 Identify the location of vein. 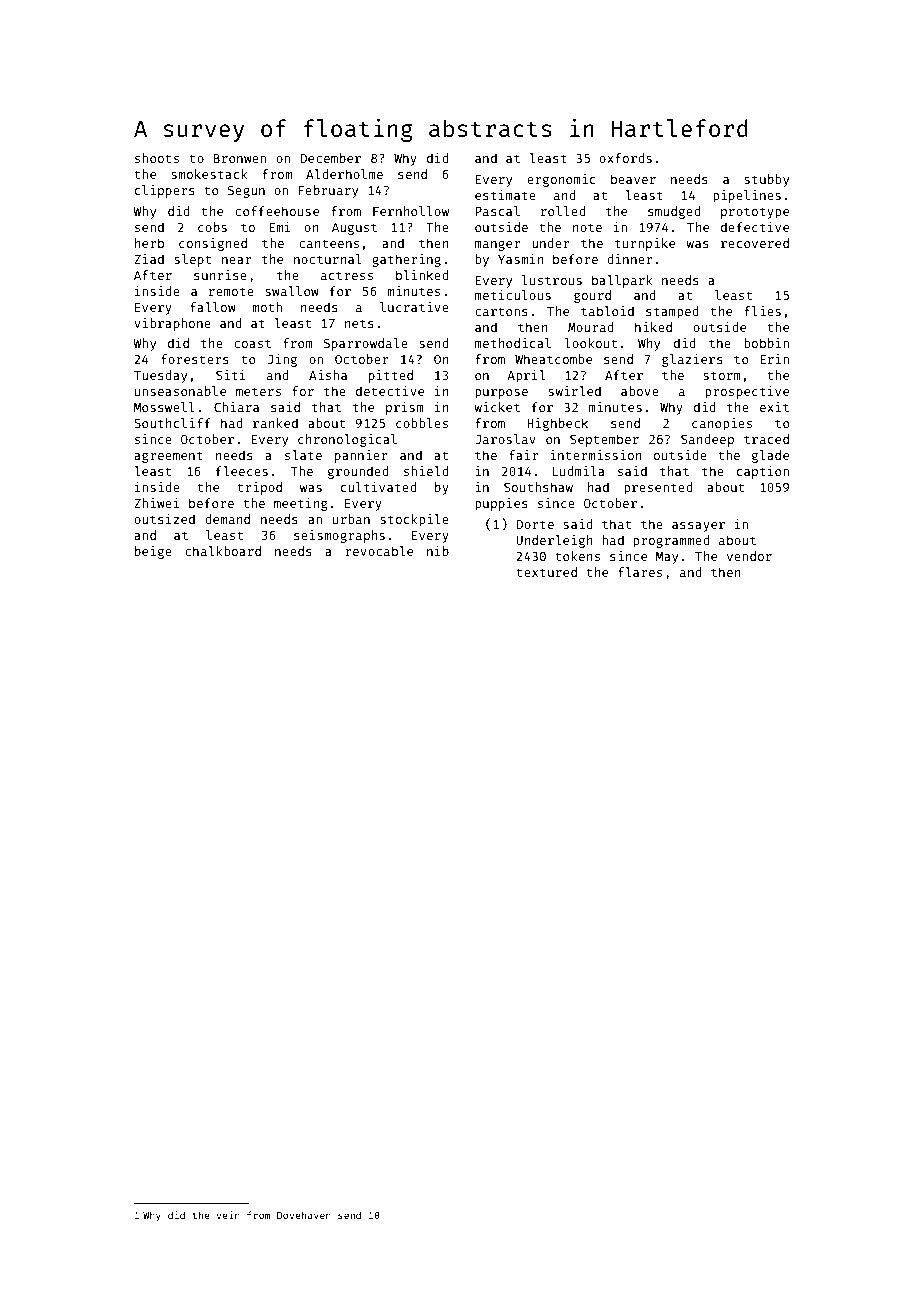
(228, 1215).
